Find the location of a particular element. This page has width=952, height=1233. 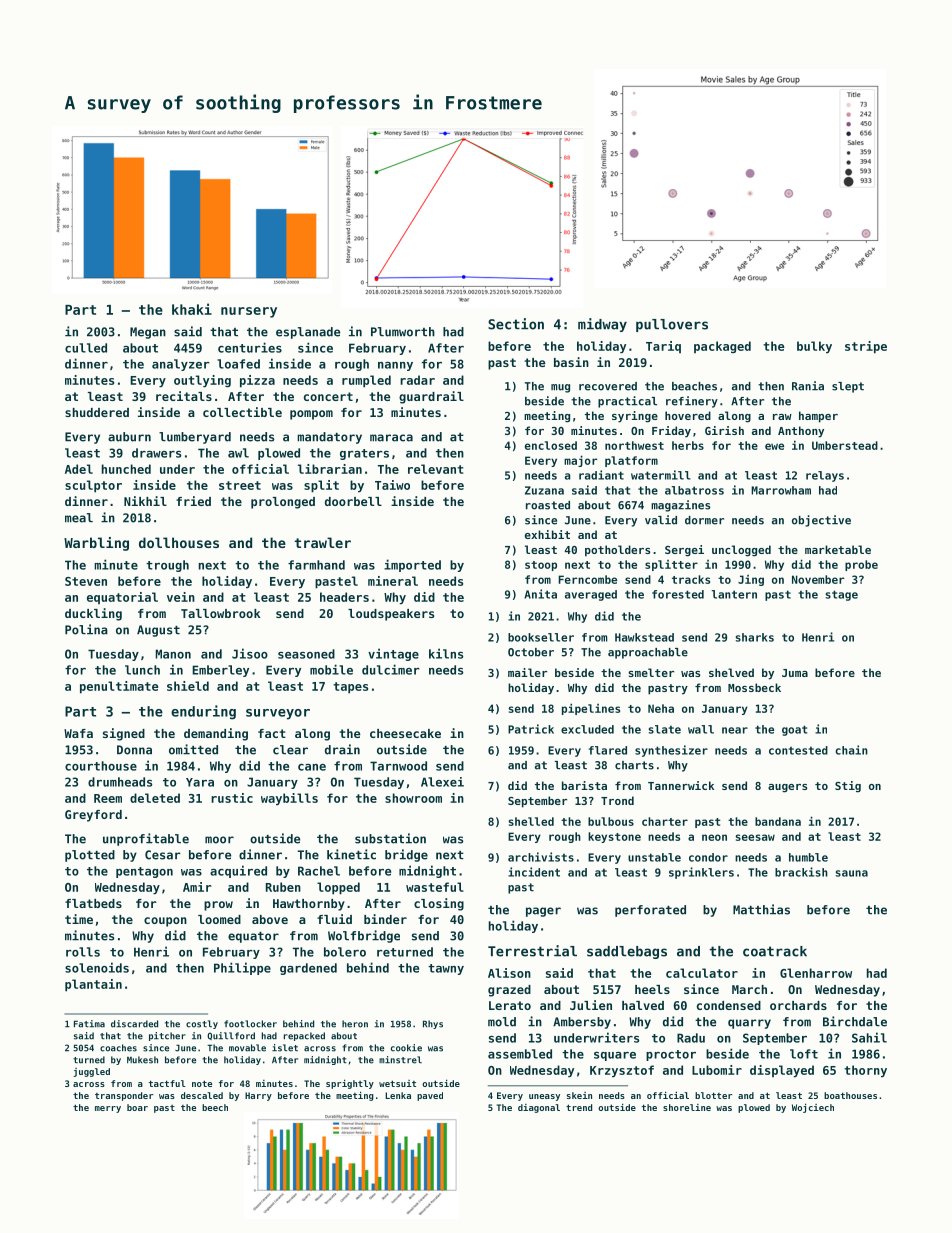

diagonal is located at coordinates (539, 1108).
